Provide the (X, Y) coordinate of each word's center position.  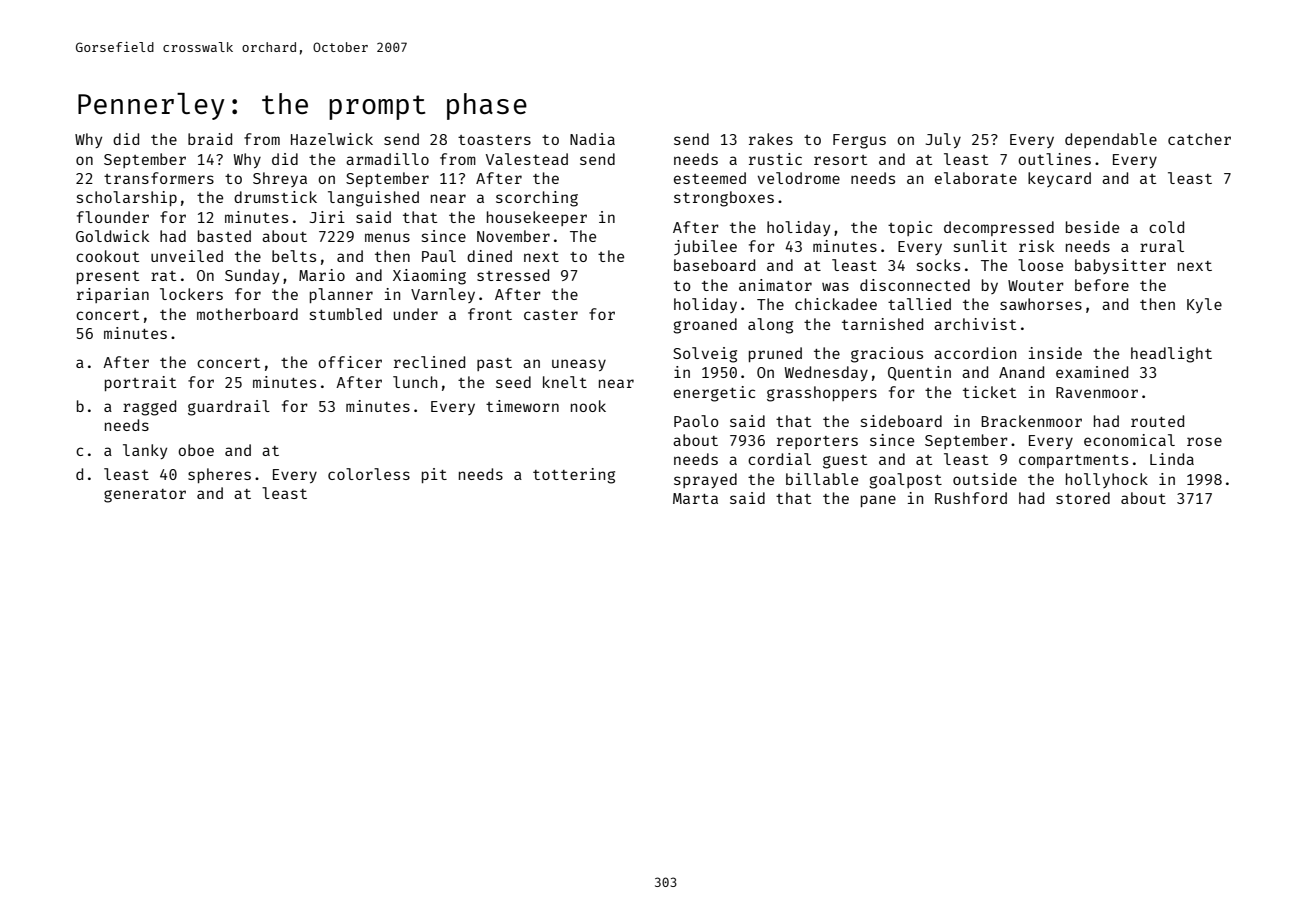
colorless (369, 474)
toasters (494, 140)
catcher (1199, 139)
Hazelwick (332, 139)
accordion (975, 353)
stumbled (346, 314)
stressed (513, 275)
